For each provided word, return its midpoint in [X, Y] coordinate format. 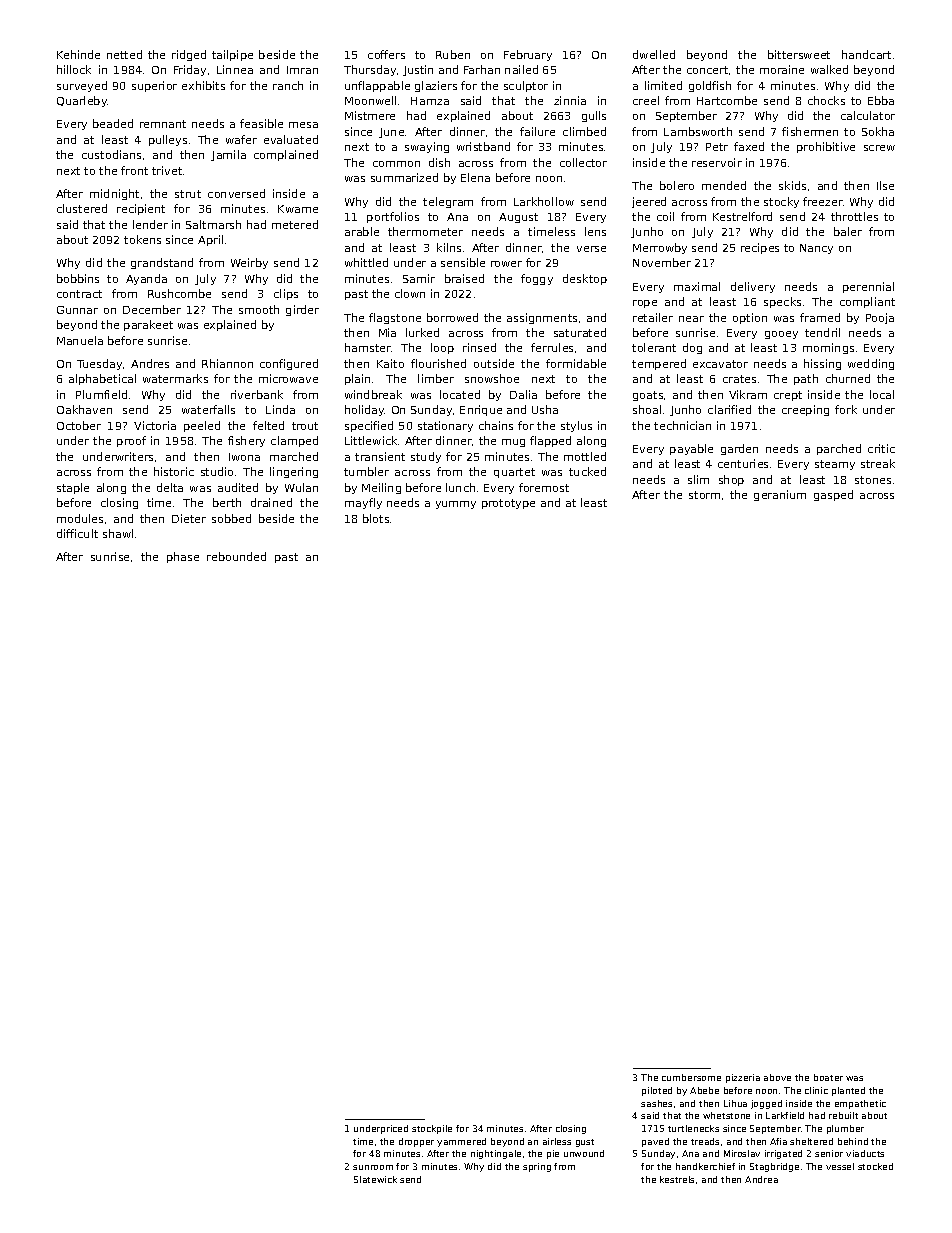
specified [369, 426]
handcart [866, 54]
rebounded [236, 556]
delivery [753, 287]
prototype [508, 504]
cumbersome [691, 1077]
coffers [386, 54]
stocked [875, 1166]
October [79, 425]
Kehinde [78, 54]
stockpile [432, 1129]
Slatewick [375, 1179]
